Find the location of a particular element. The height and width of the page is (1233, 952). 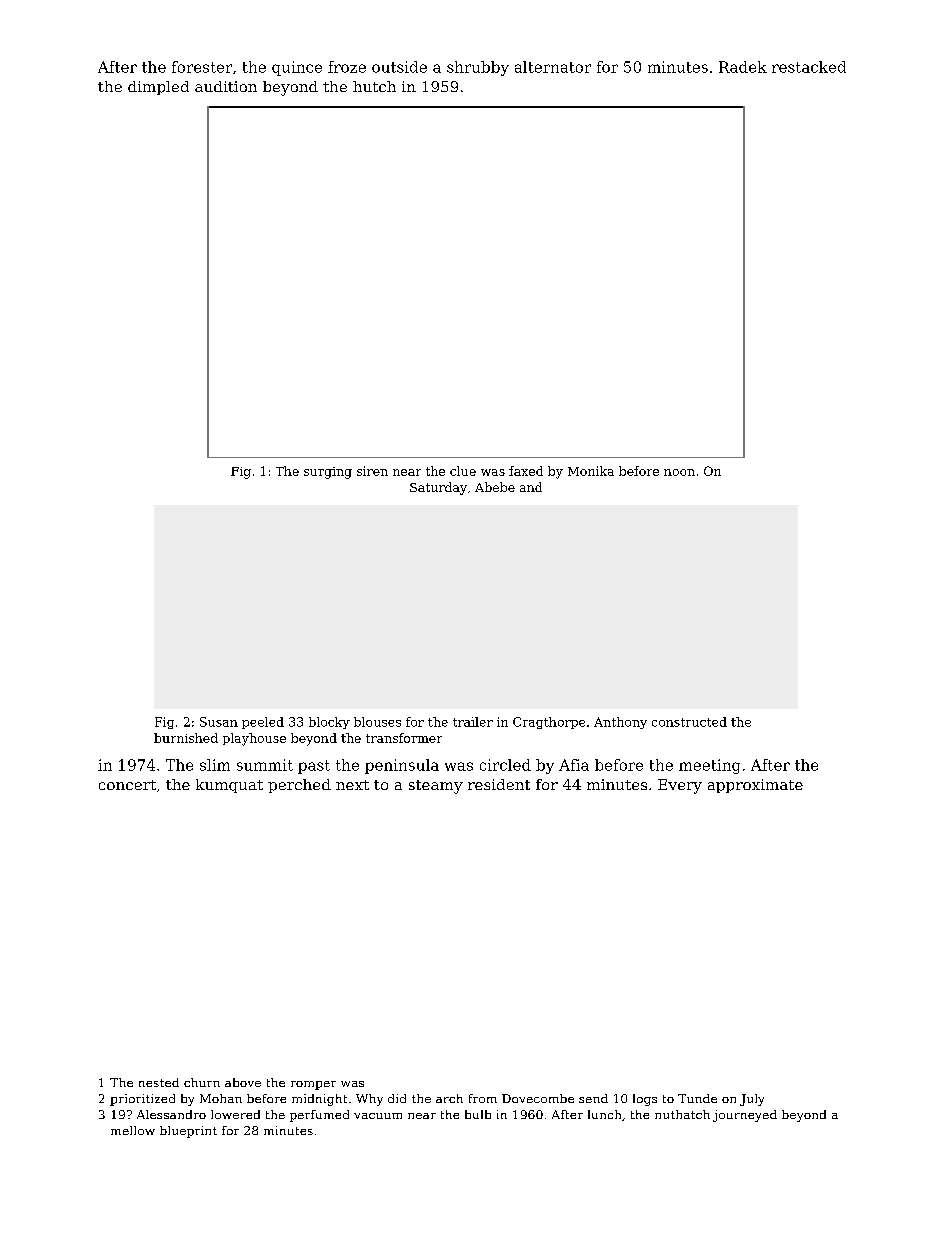

Radek is located at coordinates (743, 67).
